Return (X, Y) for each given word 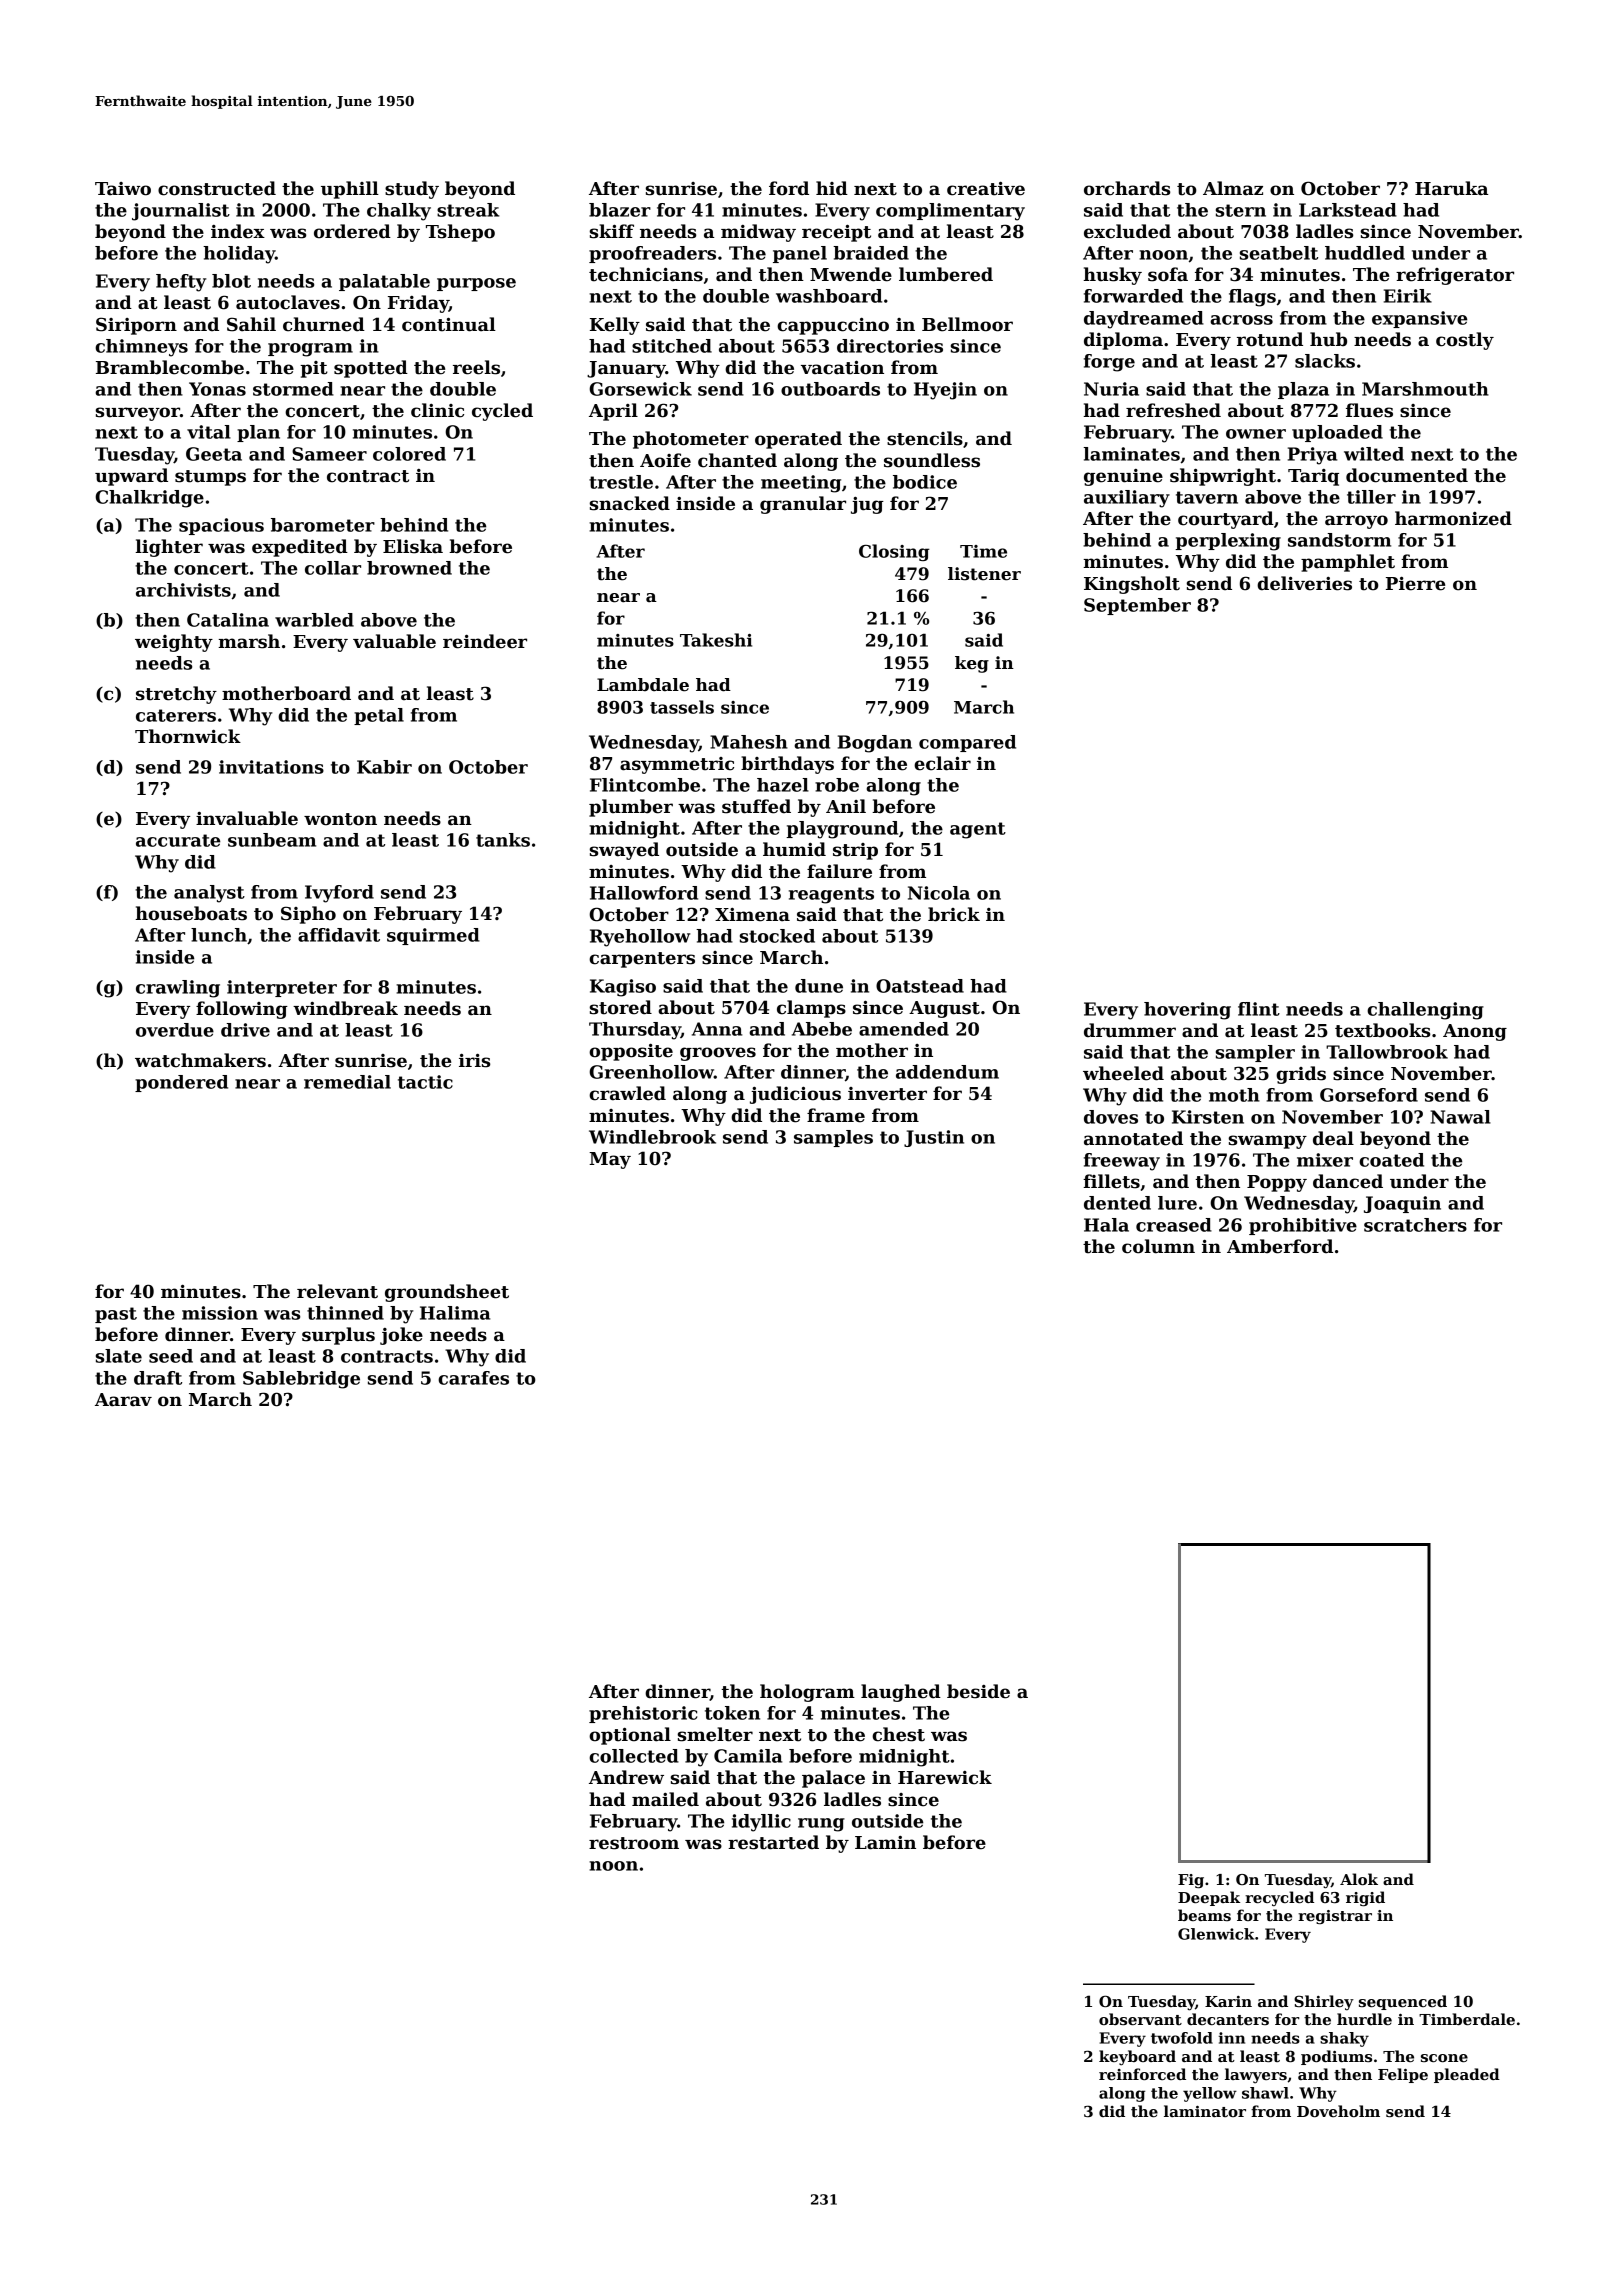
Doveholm (1338, 2111)
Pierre (1415, 584)
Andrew (626, 1777)
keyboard (1137, 2058)
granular (803, 505)
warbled (314, 620)
